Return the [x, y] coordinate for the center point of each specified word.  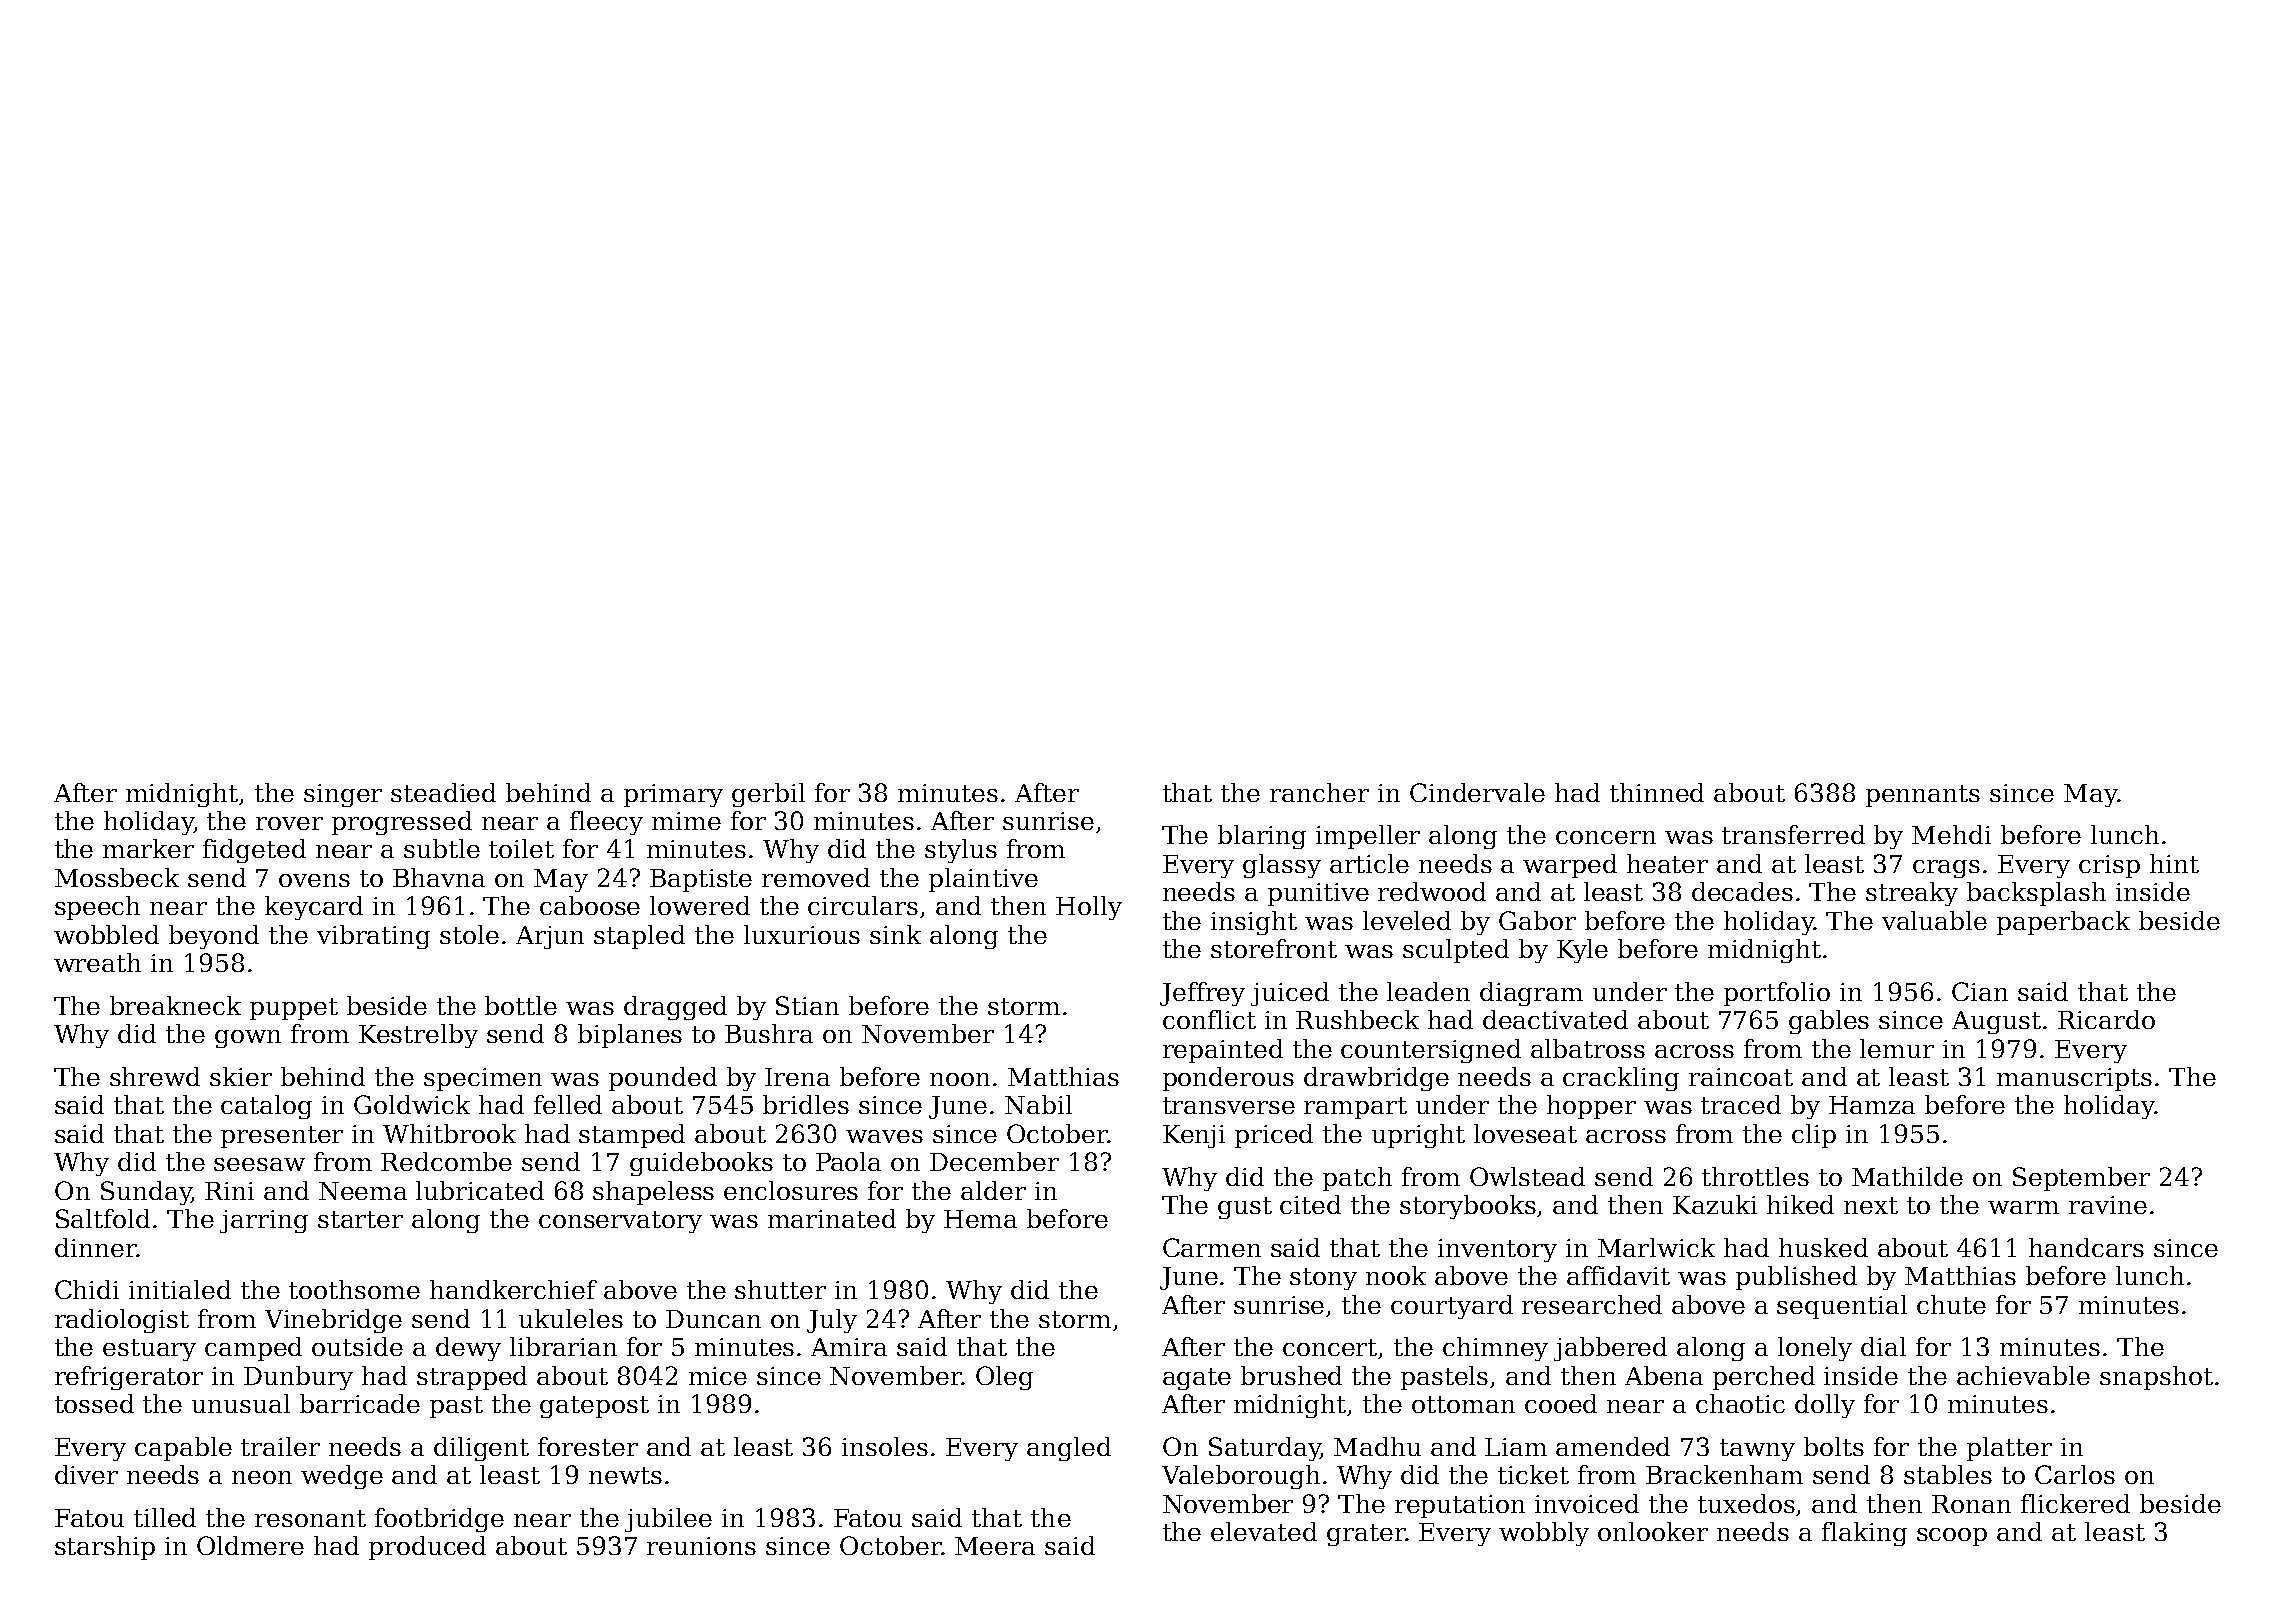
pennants [1923, 796]
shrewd [155, 1076]
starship [105, 1548]
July [832, 1321]
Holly [1089, 908]
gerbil [768, 795]
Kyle [1582, 951]
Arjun [550, 937]
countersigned [1431, 1051]
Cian [1980, 991]
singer [343, 795]
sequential [1842, 1307]
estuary [149, 1350]
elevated [1264, 1531]
